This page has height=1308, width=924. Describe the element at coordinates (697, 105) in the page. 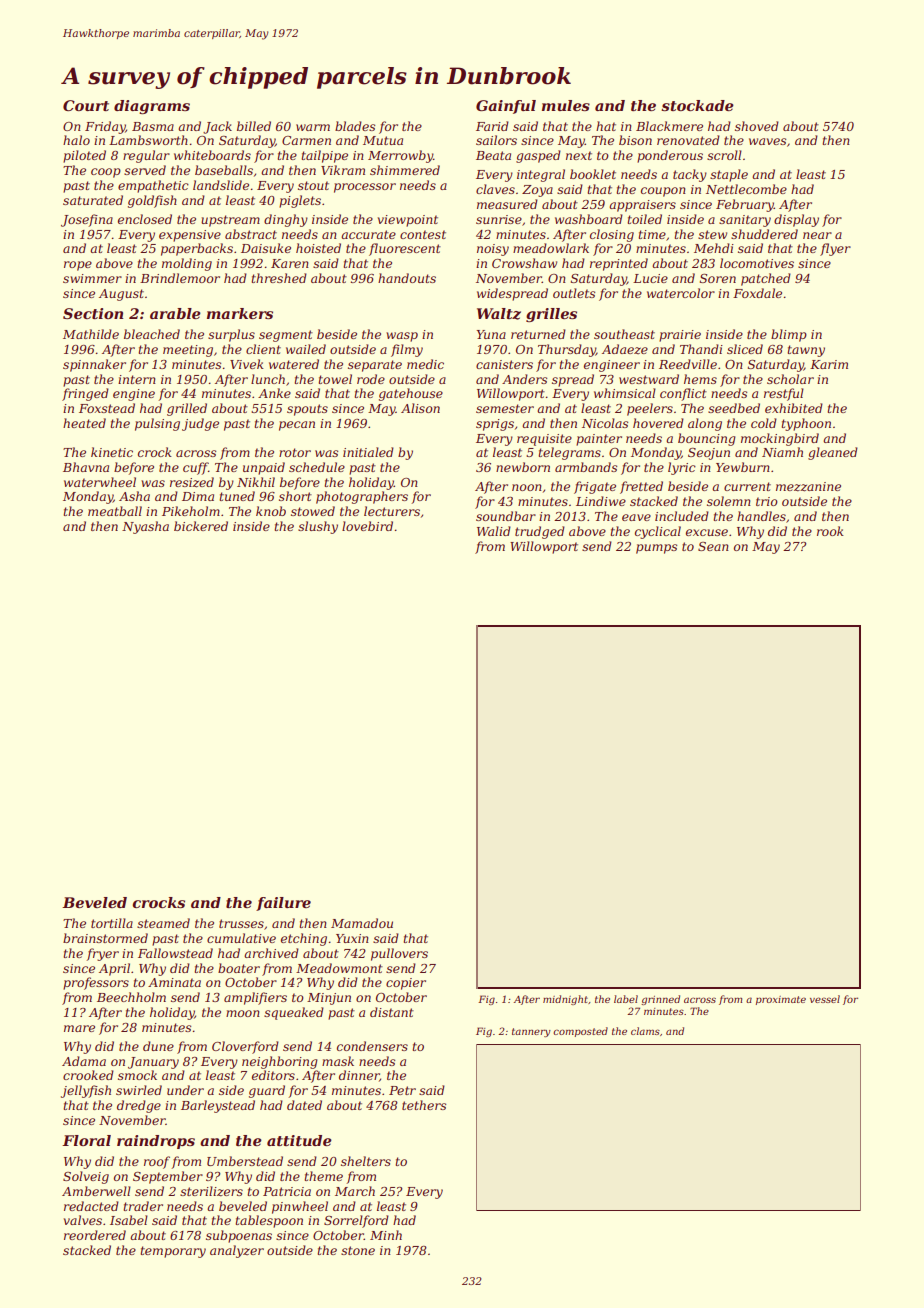

I see `stockade` at that location.
